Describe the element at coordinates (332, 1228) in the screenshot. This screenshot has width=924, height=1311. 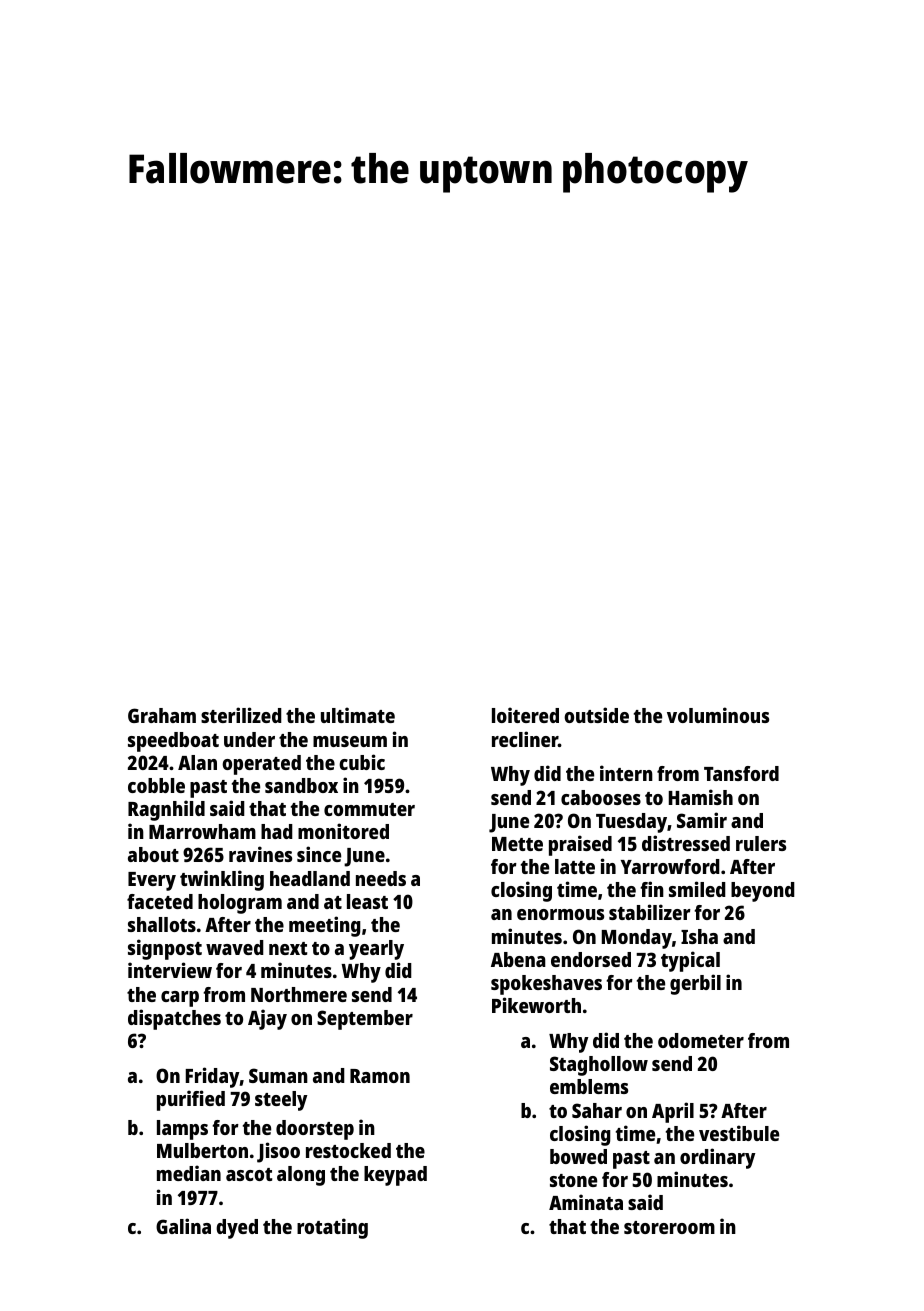
I see `rotating` at that location.
